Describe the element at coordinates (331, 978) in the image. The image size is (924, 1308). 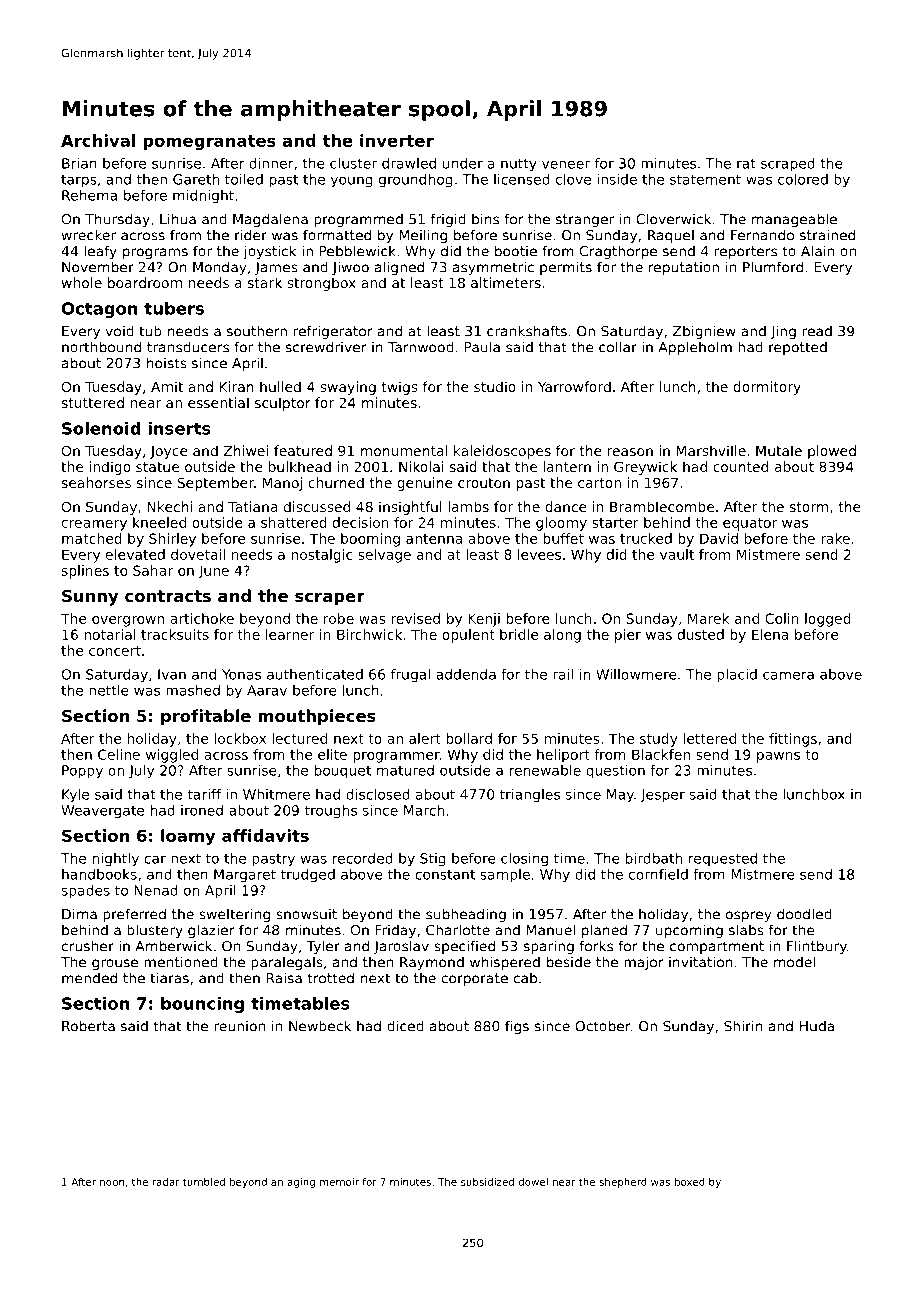
I see `trotted` at that location.
